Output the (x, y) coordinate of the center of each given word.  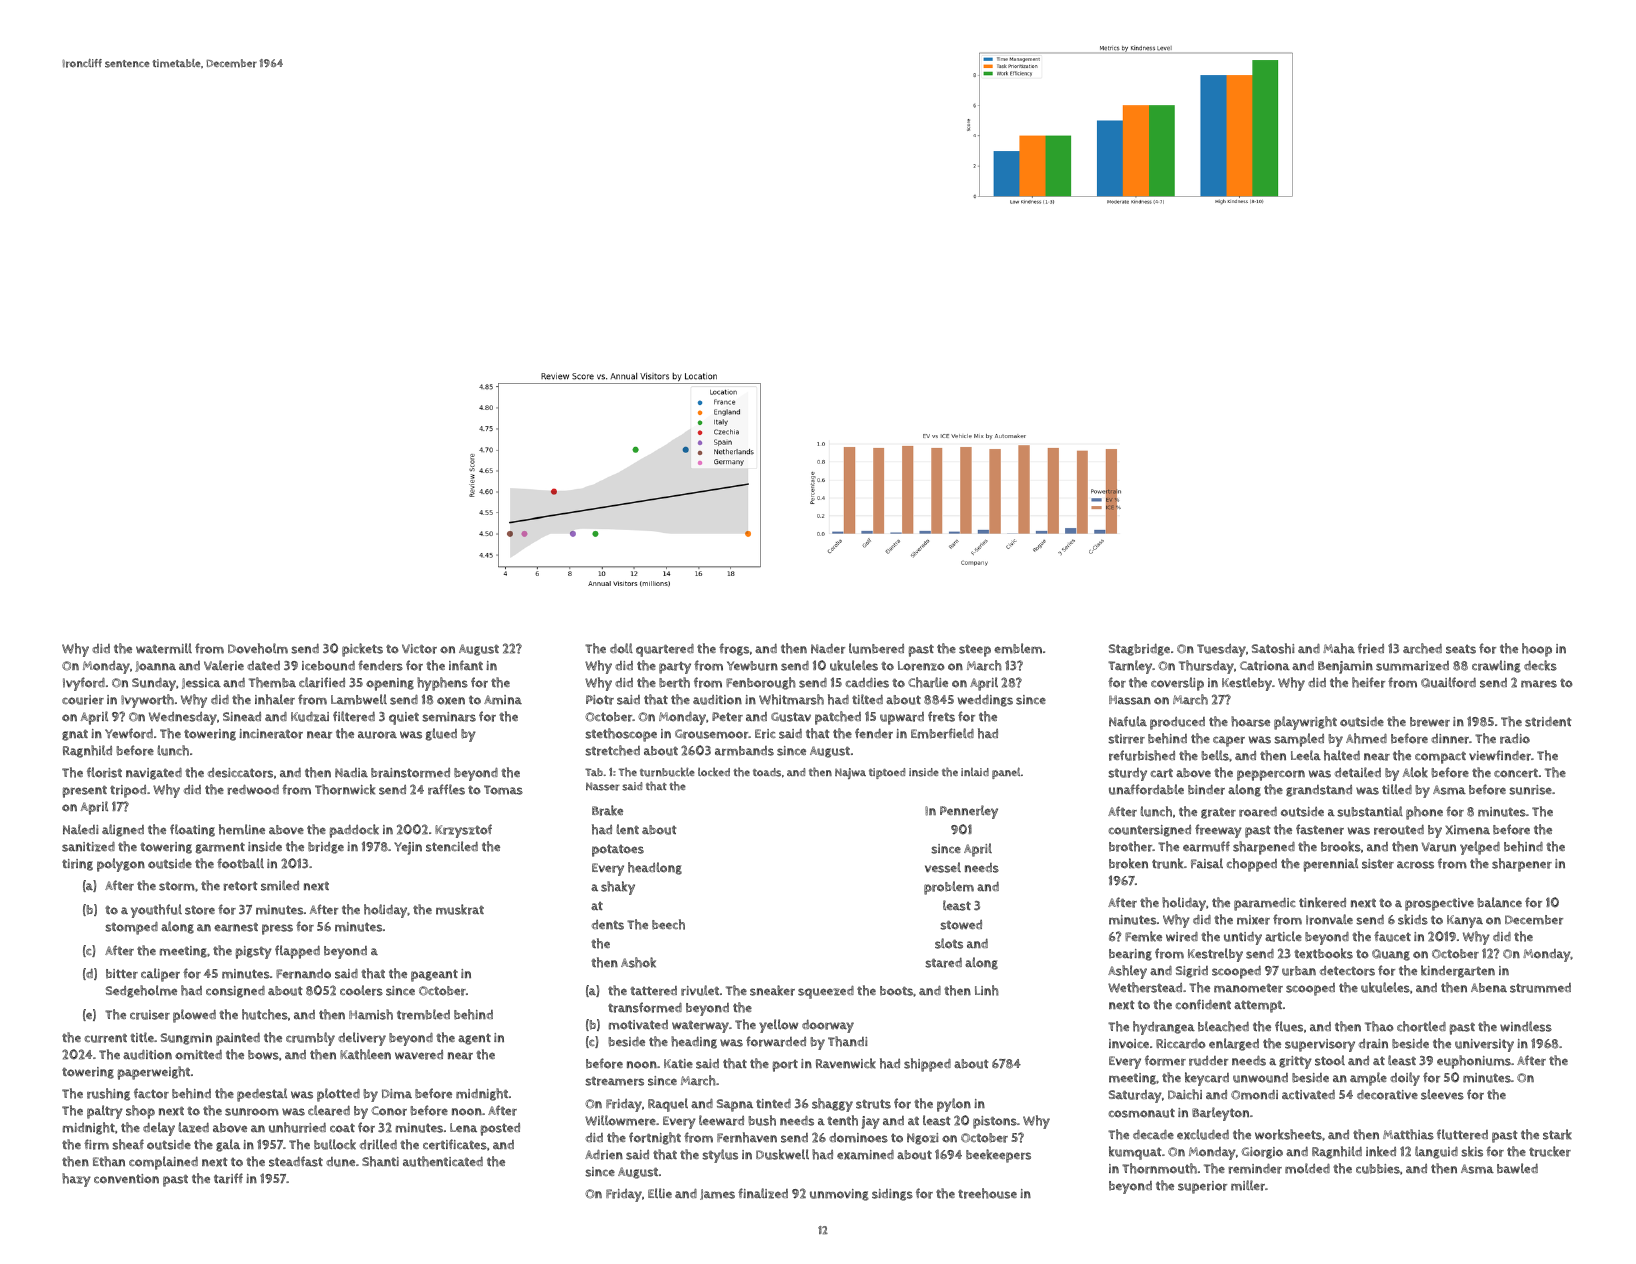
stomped (131, 928)
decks (1540, 665)
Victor (419, 649)
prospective (1439, 904)
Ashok (638, 962)
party (675, 667)
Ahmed (1366, 738)
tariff (228, 1178)
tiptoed (887, 773)
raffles (446, 789)
